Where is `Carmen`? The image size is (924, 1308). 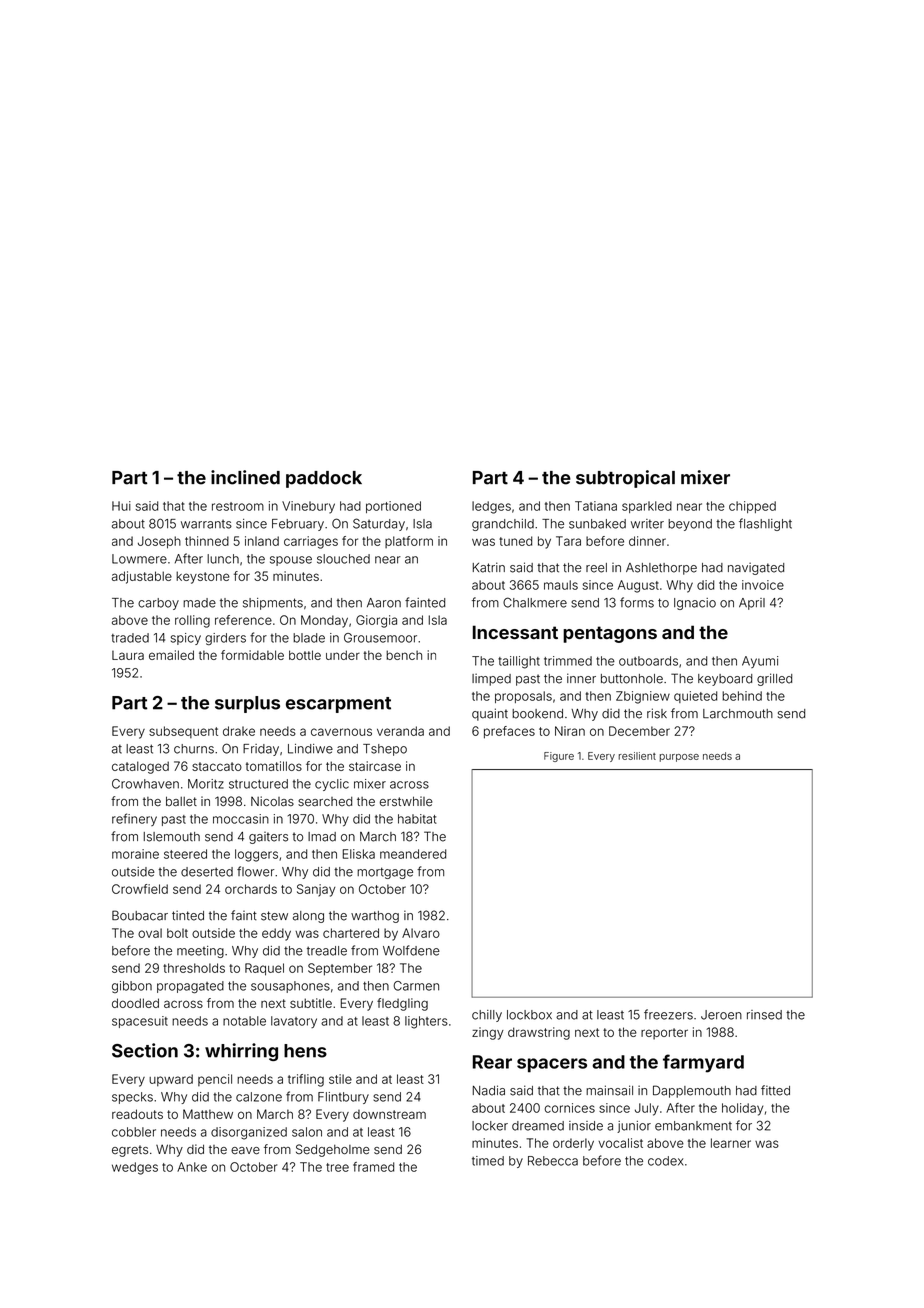
Carmen is located at coordinates (416, 986).
